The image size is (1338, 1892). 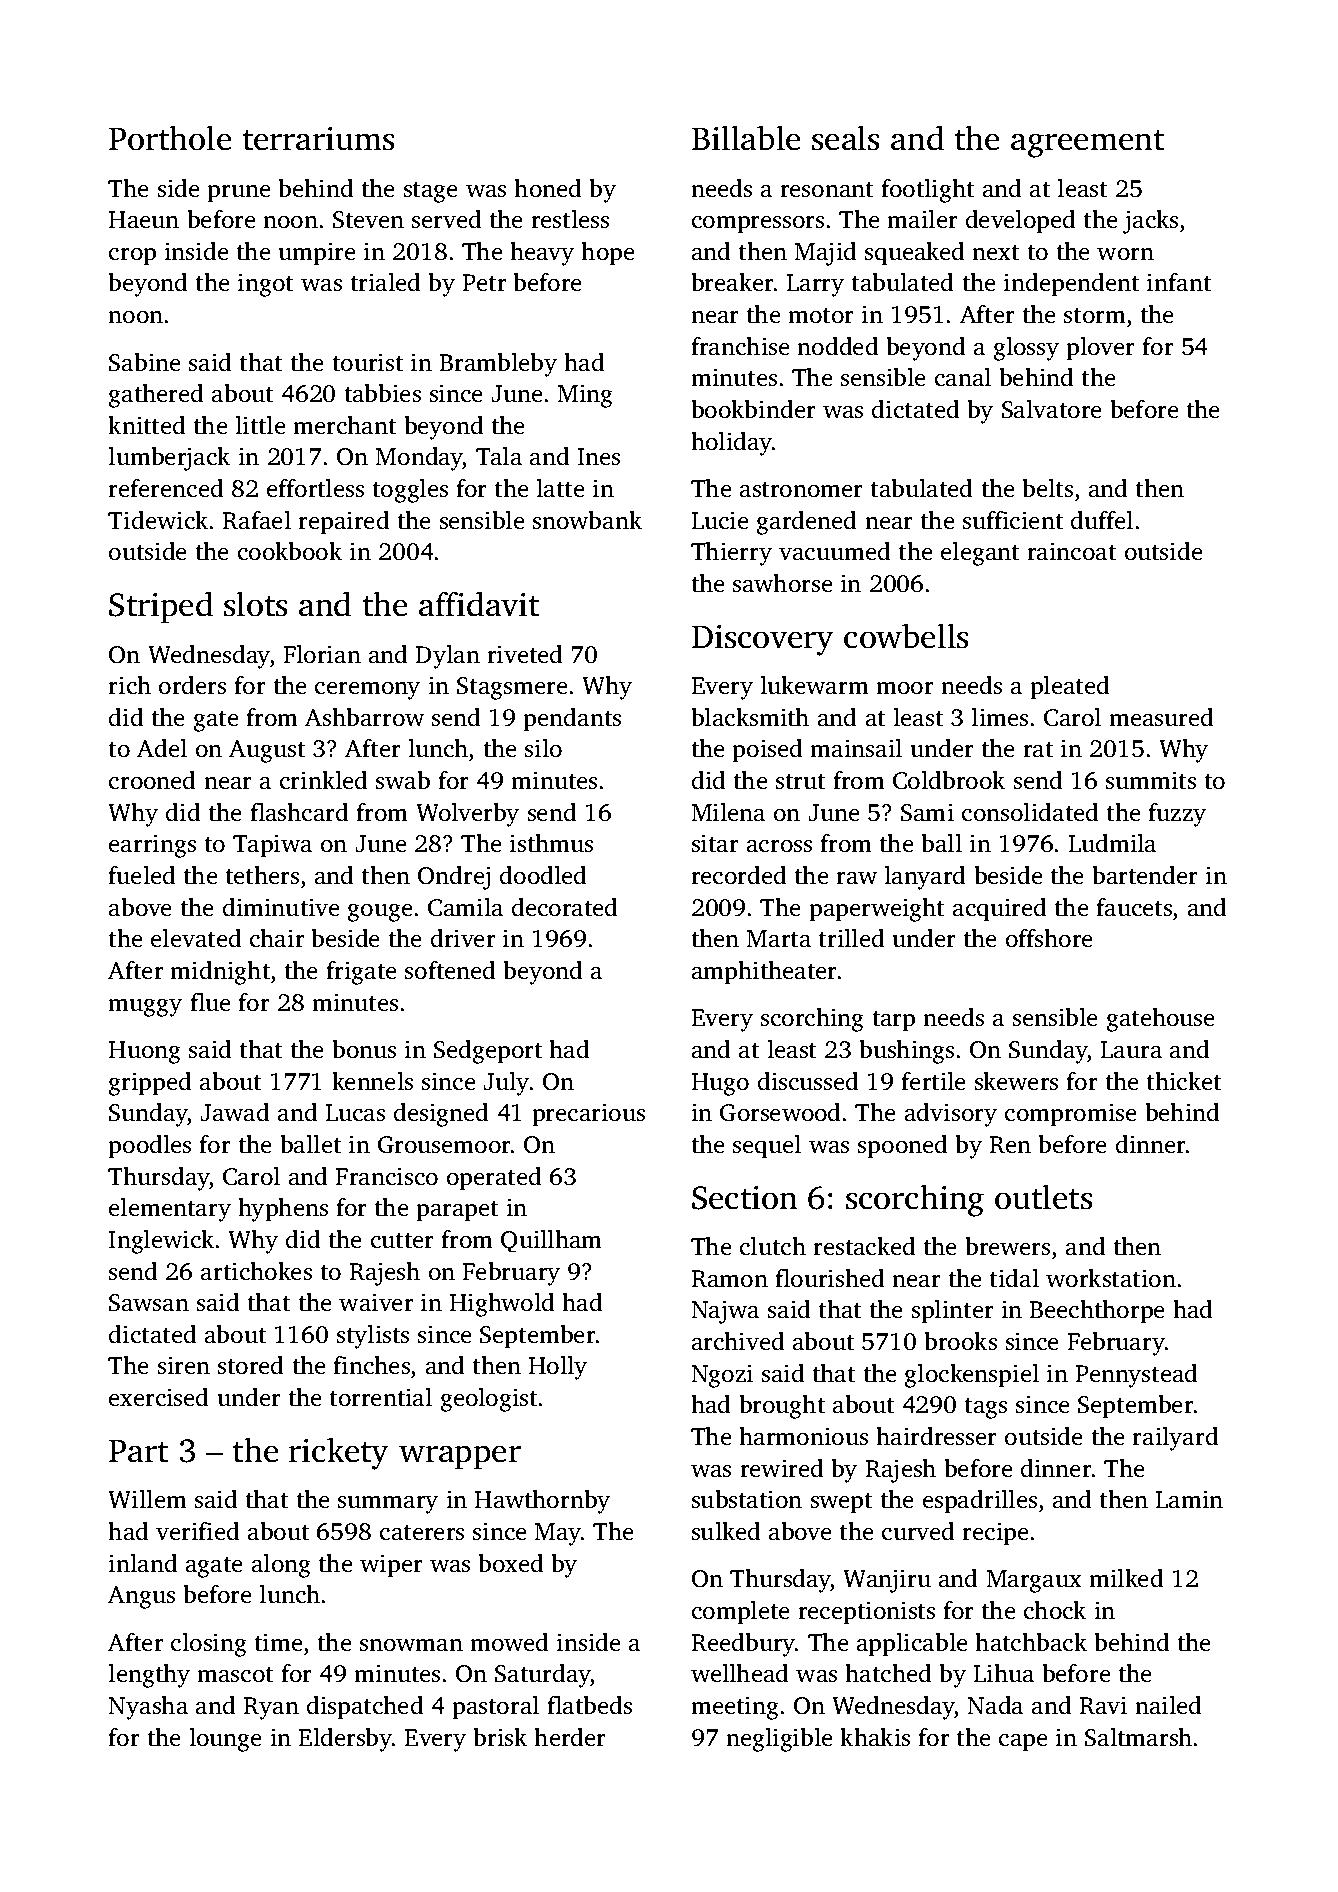 What do you see at coordinates (557, 1534) in the page?
I see `May` at bounding box center [557, 1534].
